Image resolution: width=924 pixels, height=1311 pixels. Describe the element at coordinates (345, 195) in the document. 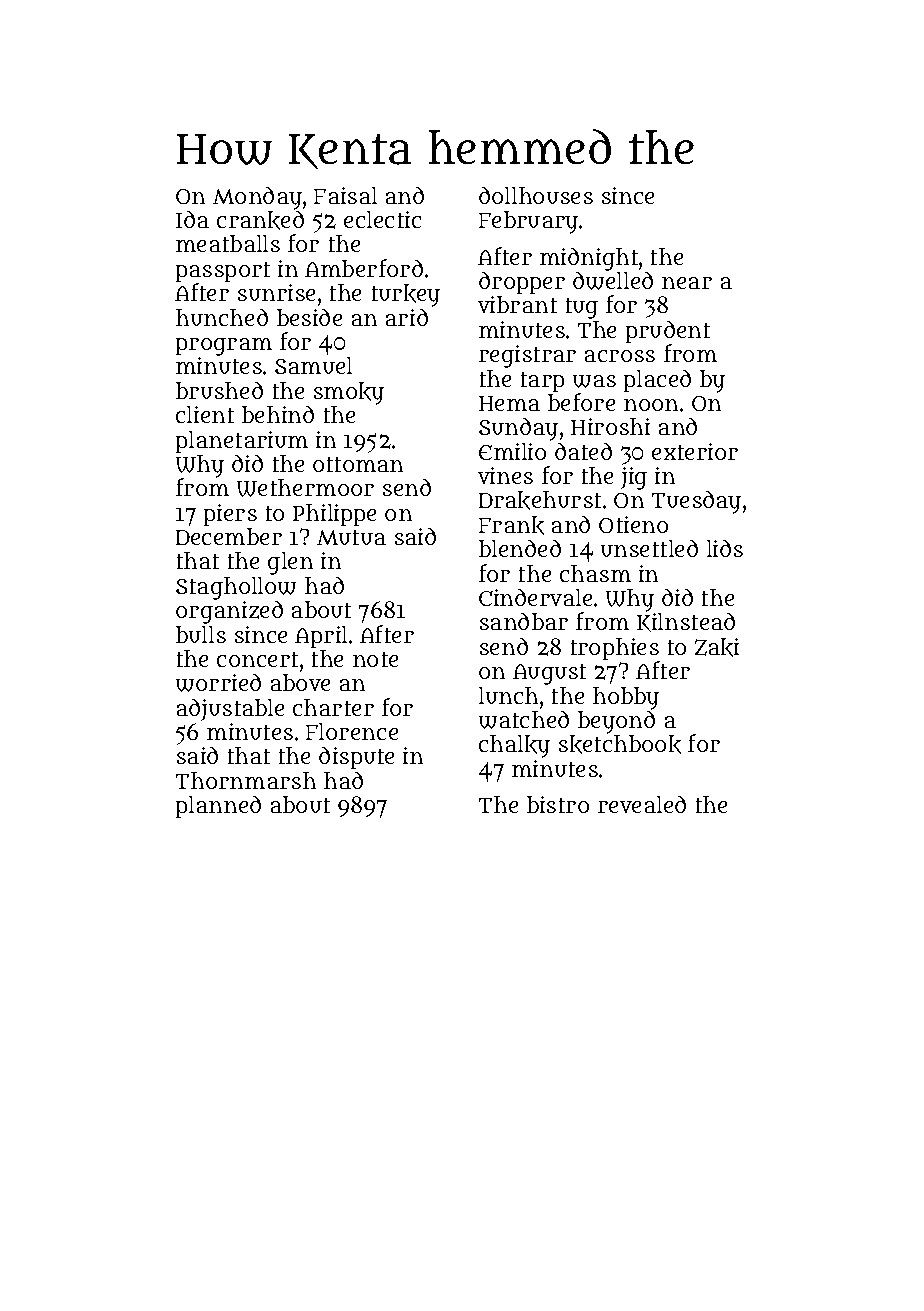

I see `Faisal` at that location.
